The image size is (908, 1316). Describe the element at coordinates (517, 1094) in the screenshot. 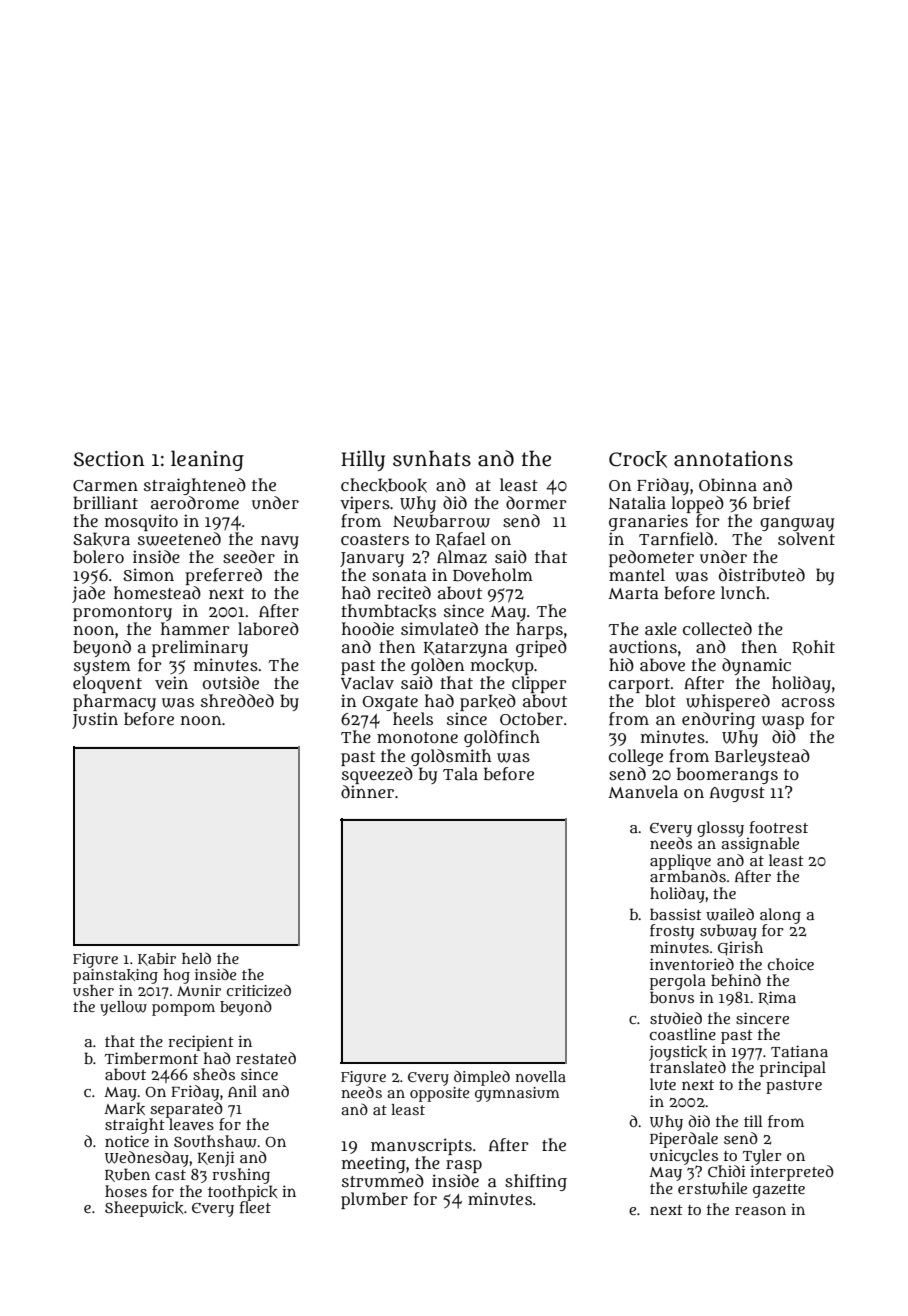

I see `gymnasium` at that location.
